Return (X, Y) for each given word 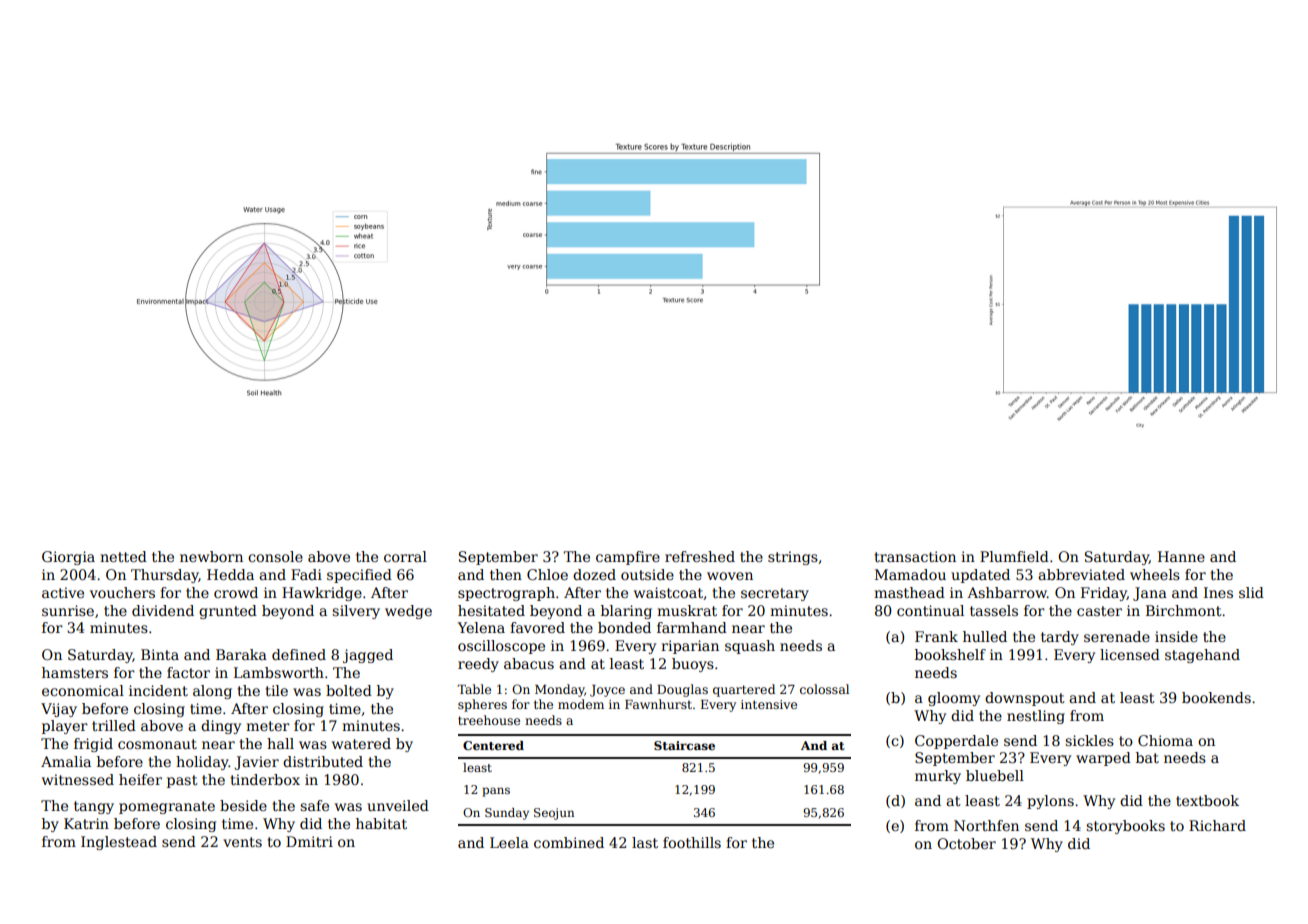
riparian (690, 647)
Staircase (684, 745)
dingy (221, 727)
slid (1251, 592)
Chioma (1165, 740)
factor (188, 672)
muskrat (687, 610)
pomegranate (167, 807)
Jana (1150, 594)
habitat (381, 823)
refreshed (700, 556)
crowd (236, 592)
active (63, 592)
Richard (1217, 825)
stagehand (1202, 656)
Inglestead (119, 843)
